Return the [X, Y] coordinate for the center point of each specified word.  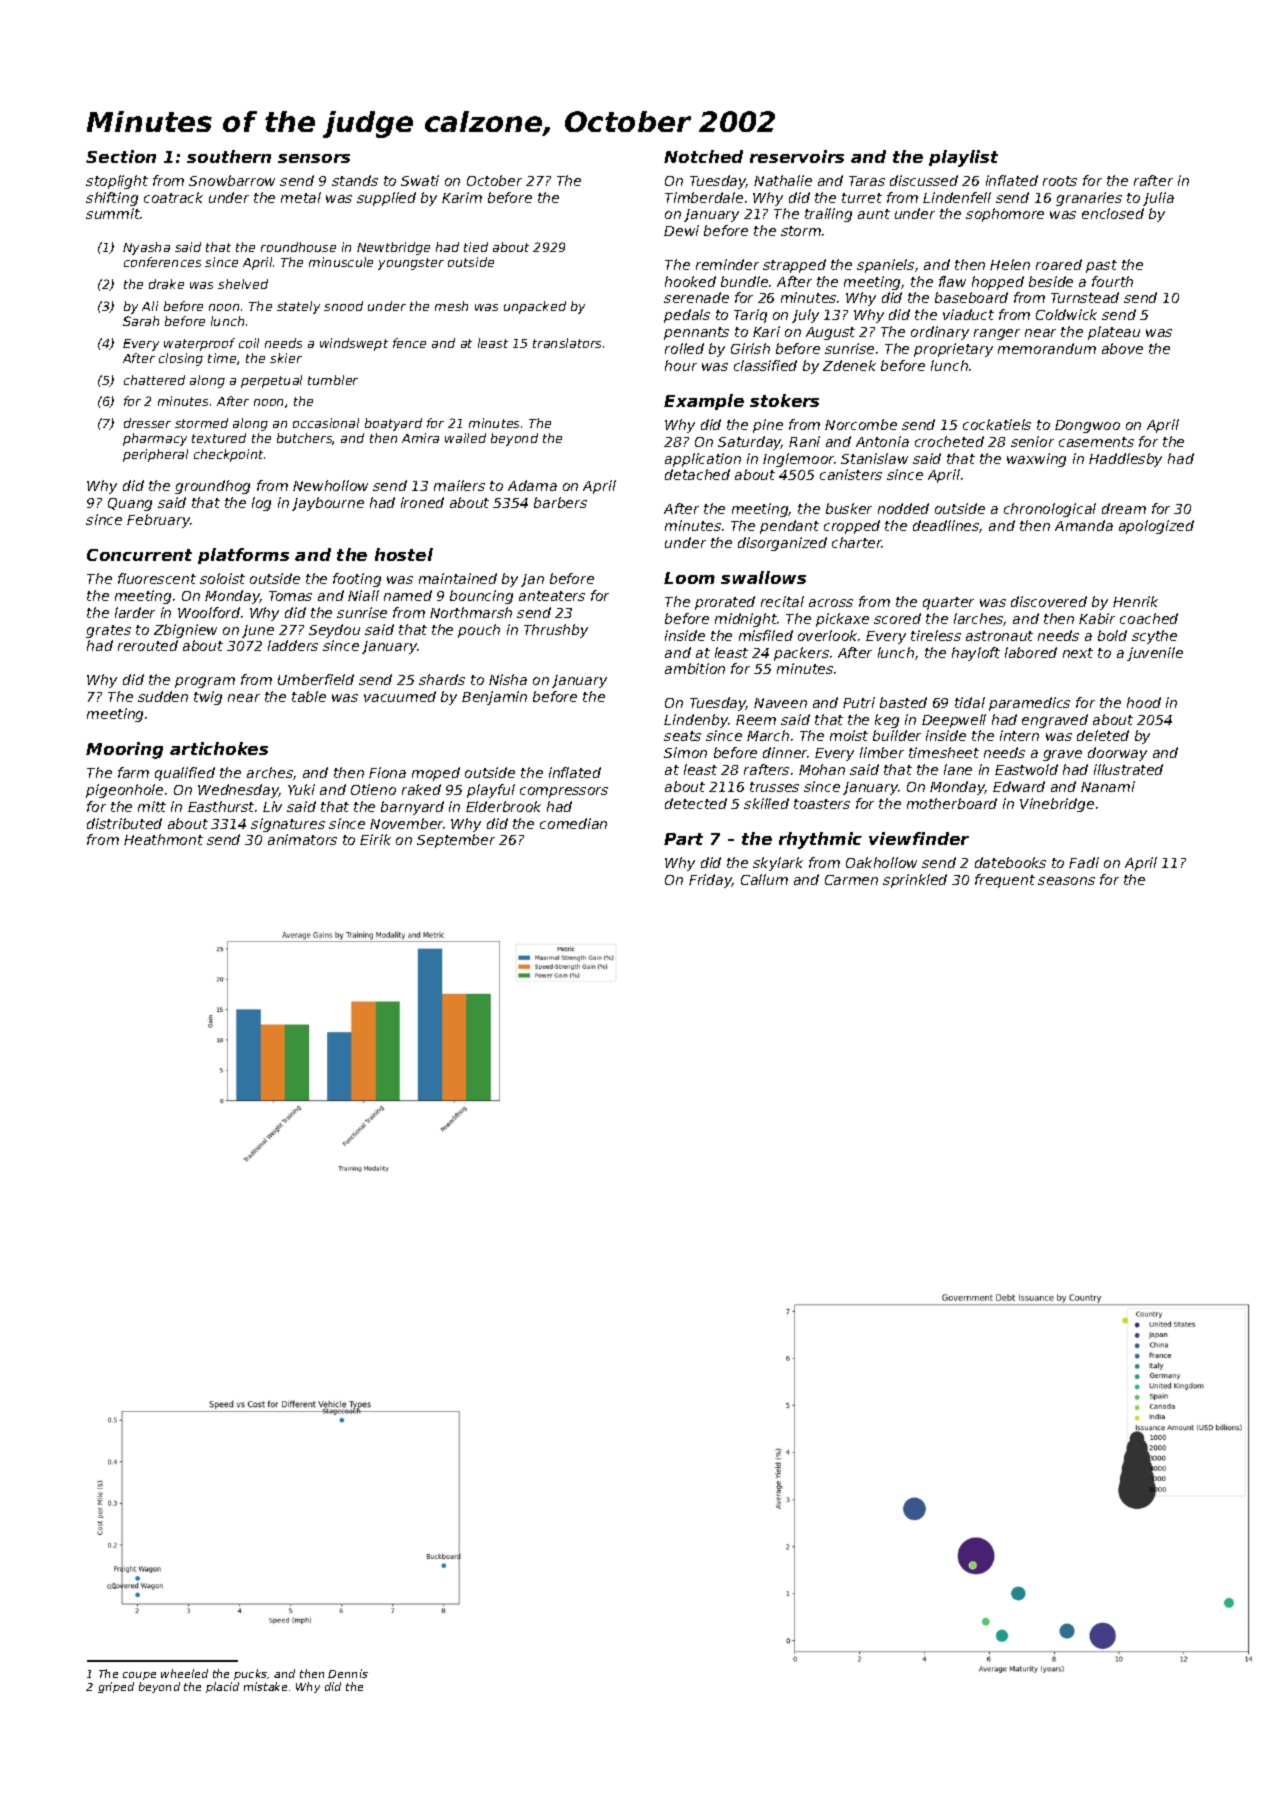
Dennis [348, 1673]
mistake [265, 1686]
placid [222, 1687]
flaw [952, 281]
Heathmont [163, 839]
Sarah [141, 321]
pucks [250, 1674]
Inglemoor [799, 460]
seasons [1066, 881]
